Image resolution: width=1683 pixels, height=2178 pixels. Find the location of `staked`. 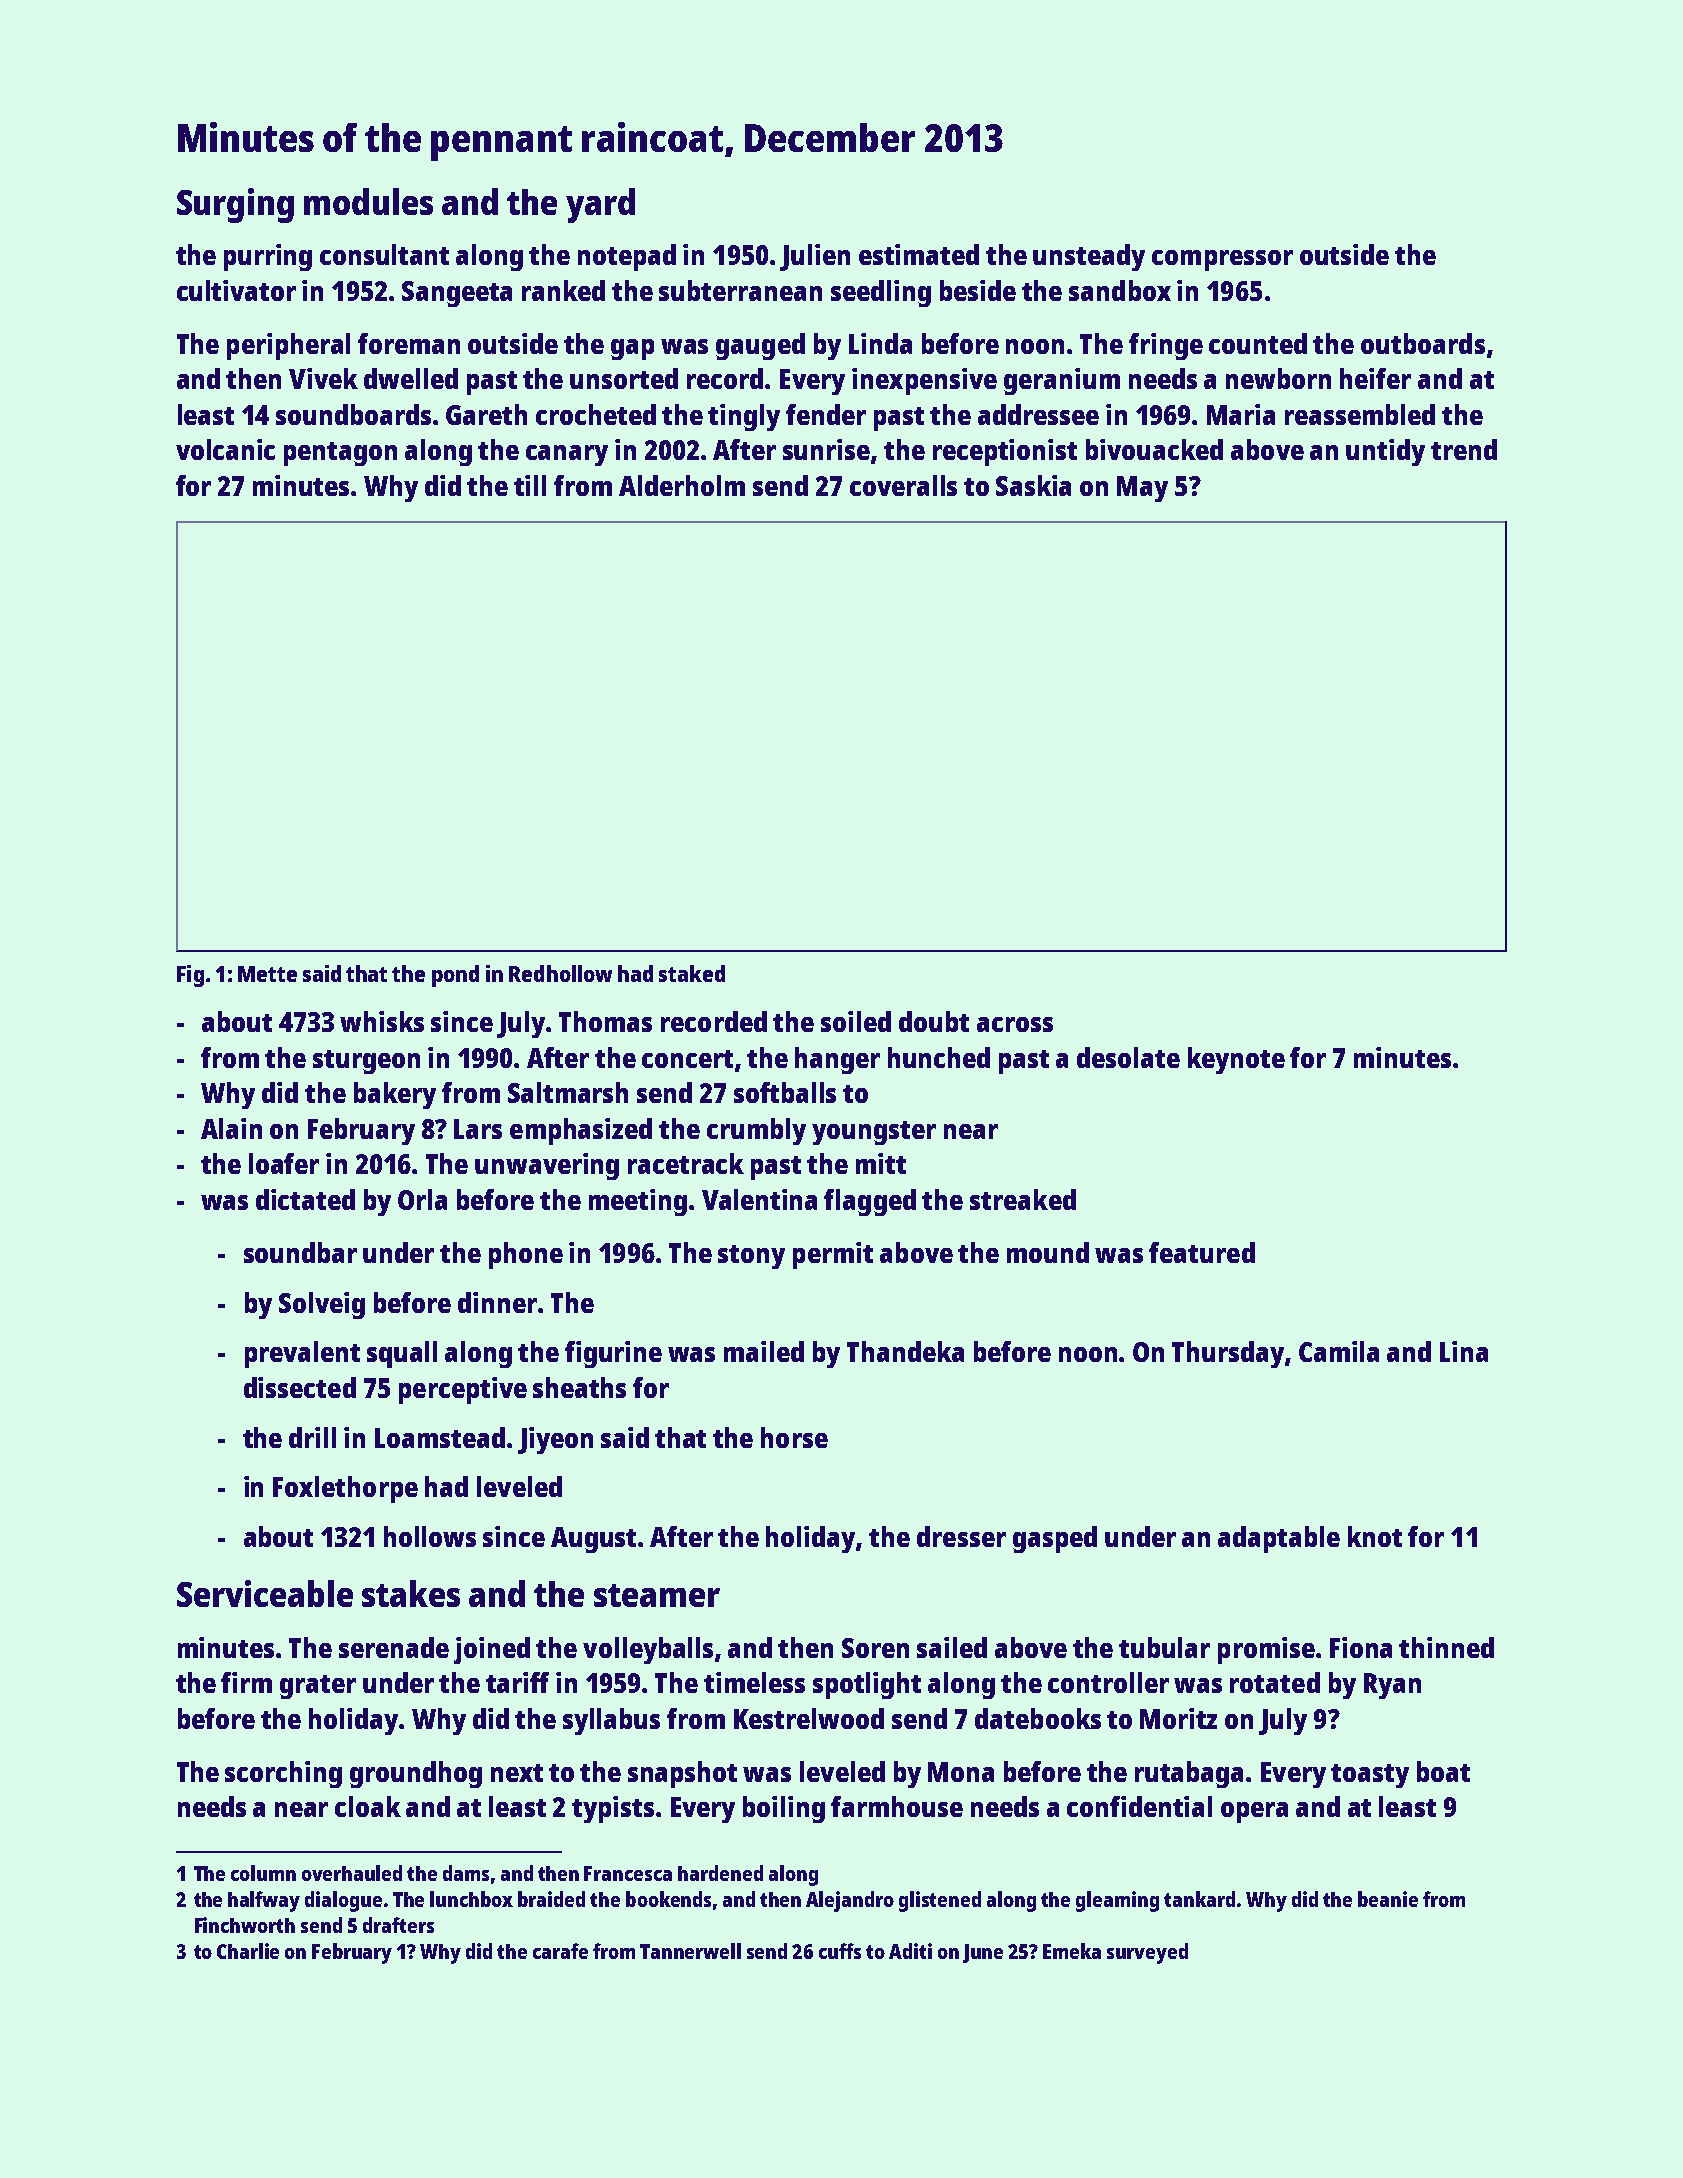

staked is located at coordinates (692, 973).
